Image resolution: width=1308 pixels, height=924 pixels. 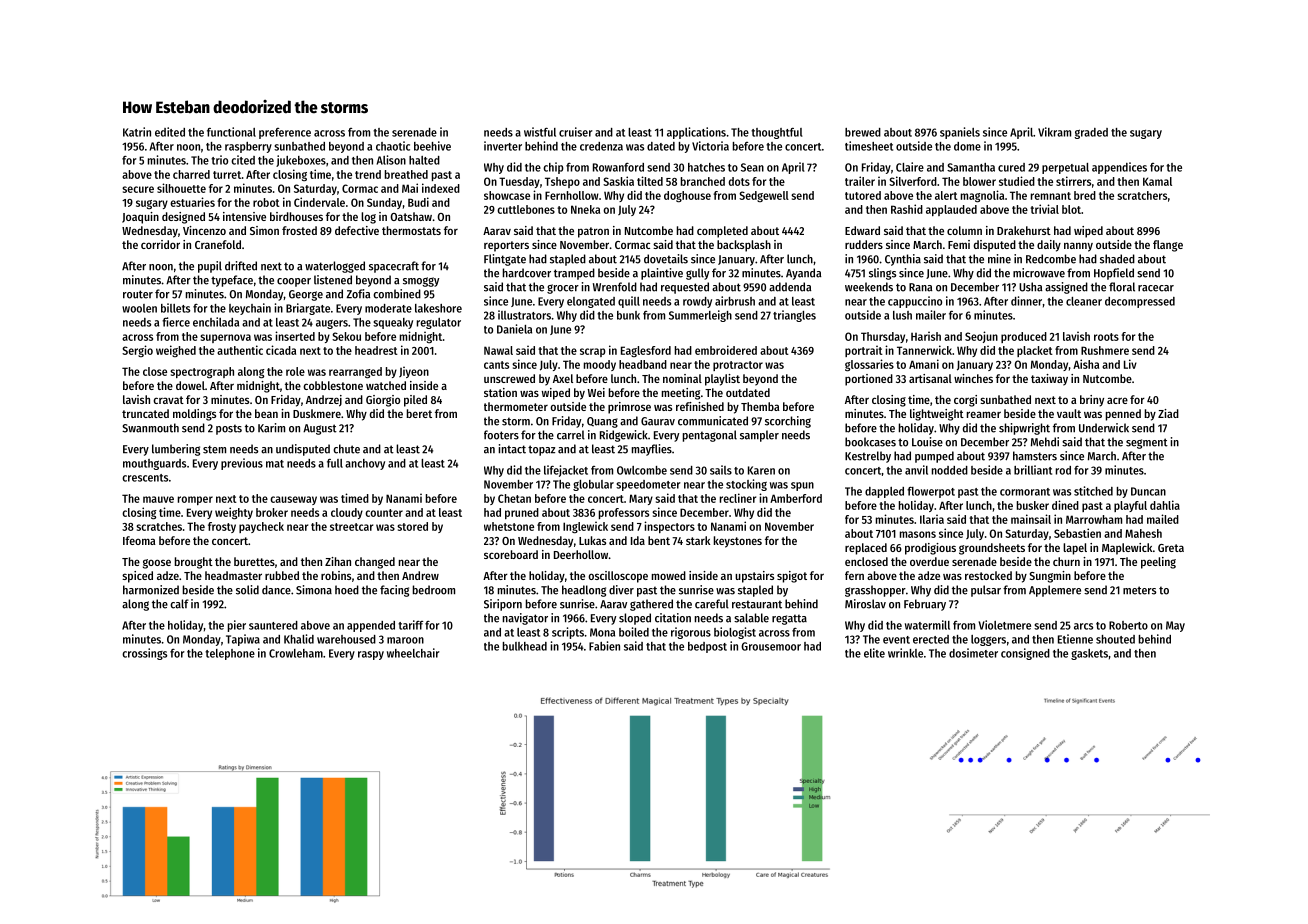 What do you see at coordinates (874, 653) in the screenshot?
I see `elite` at bounding box center [874, 653].
